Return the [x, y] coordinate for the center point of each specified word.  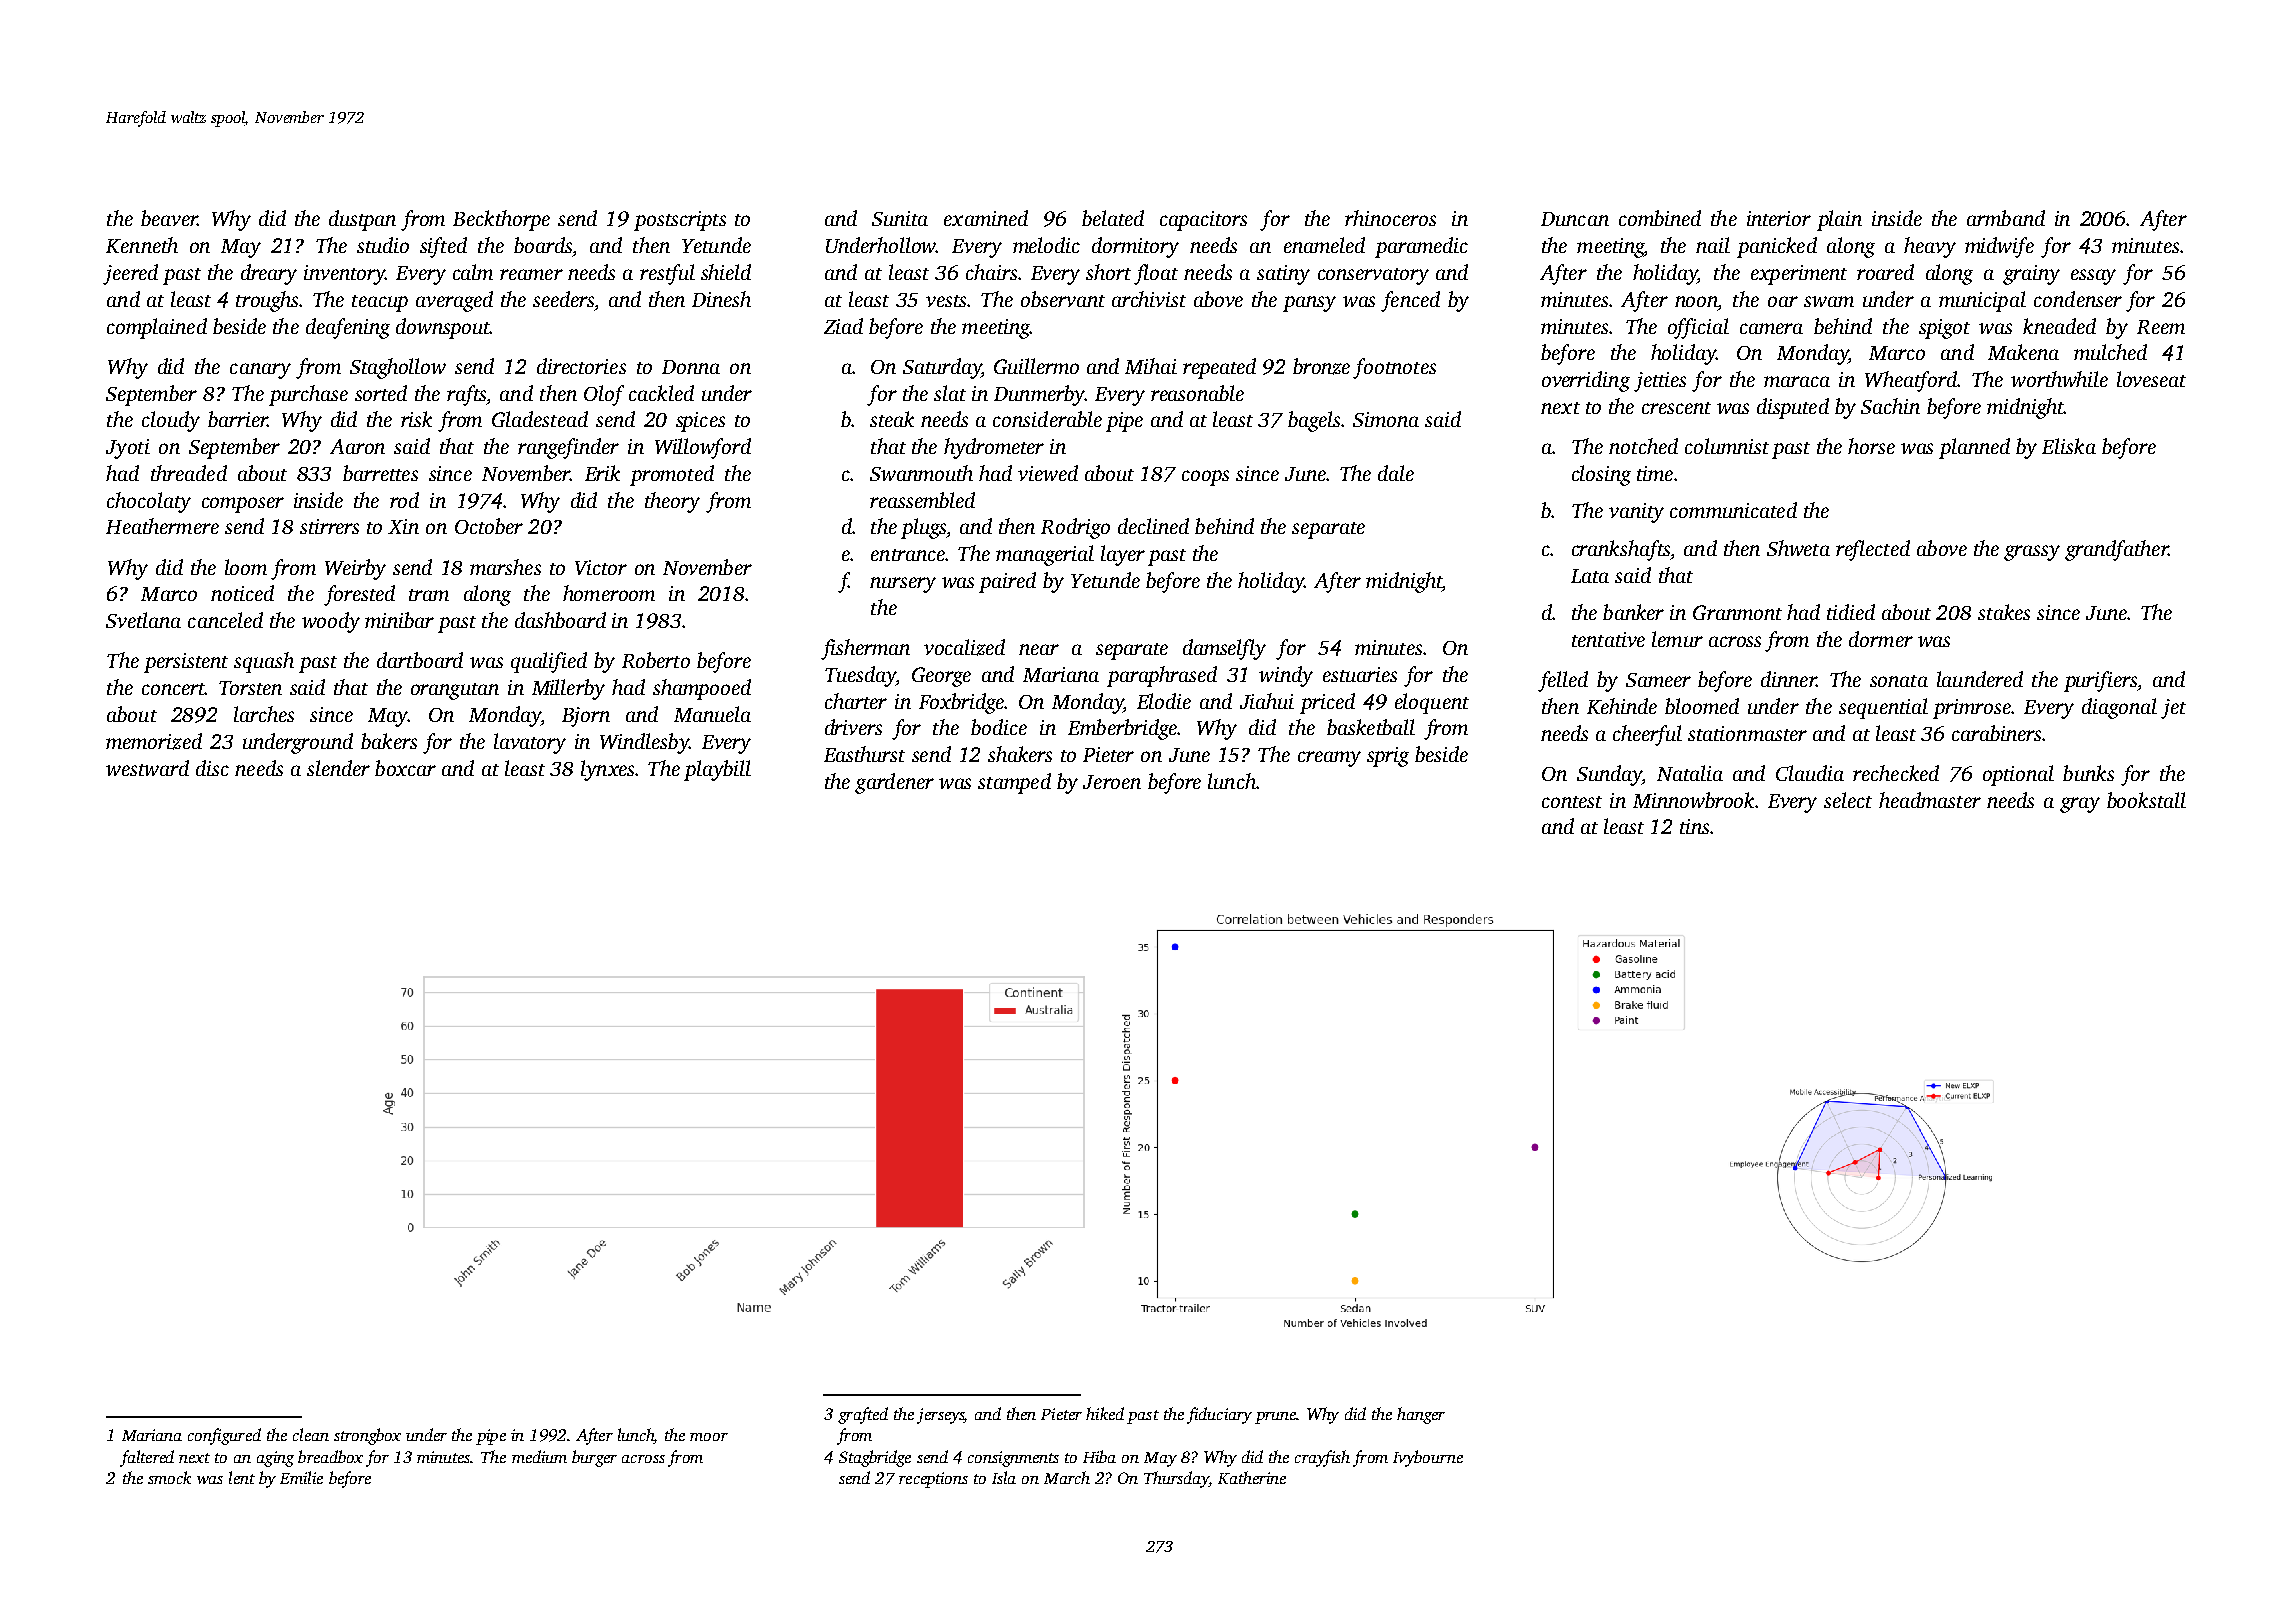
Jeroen [1112, 782]
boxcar [405, 768]
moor [709, 1437]
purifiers [2100, 681]
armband [2006, 218]
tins [1694, 826]
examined [986, 218]
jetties [1660, 382]
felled [1563, 681]
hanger [1421, 1415]
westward [147, 768]
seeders [563, 299]
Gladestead [540, 419]
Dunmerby [1039, 395]
